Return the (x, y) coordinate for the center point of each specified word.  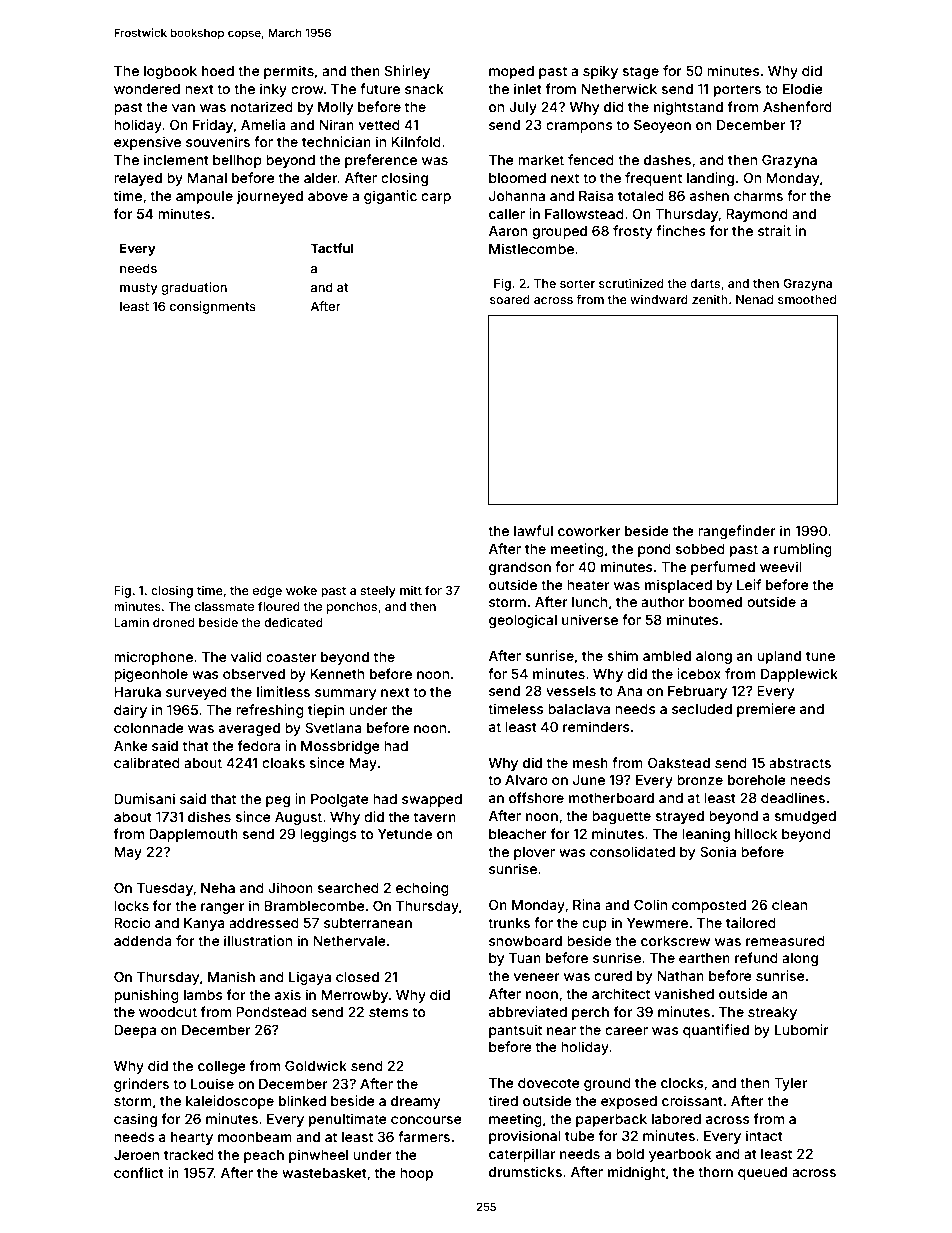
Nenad (754, 299)
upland (779, 657)
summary (345, 694)
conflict (139, 1172)
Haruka (137, 692)
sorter (577, 283)
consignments (213, 307)
